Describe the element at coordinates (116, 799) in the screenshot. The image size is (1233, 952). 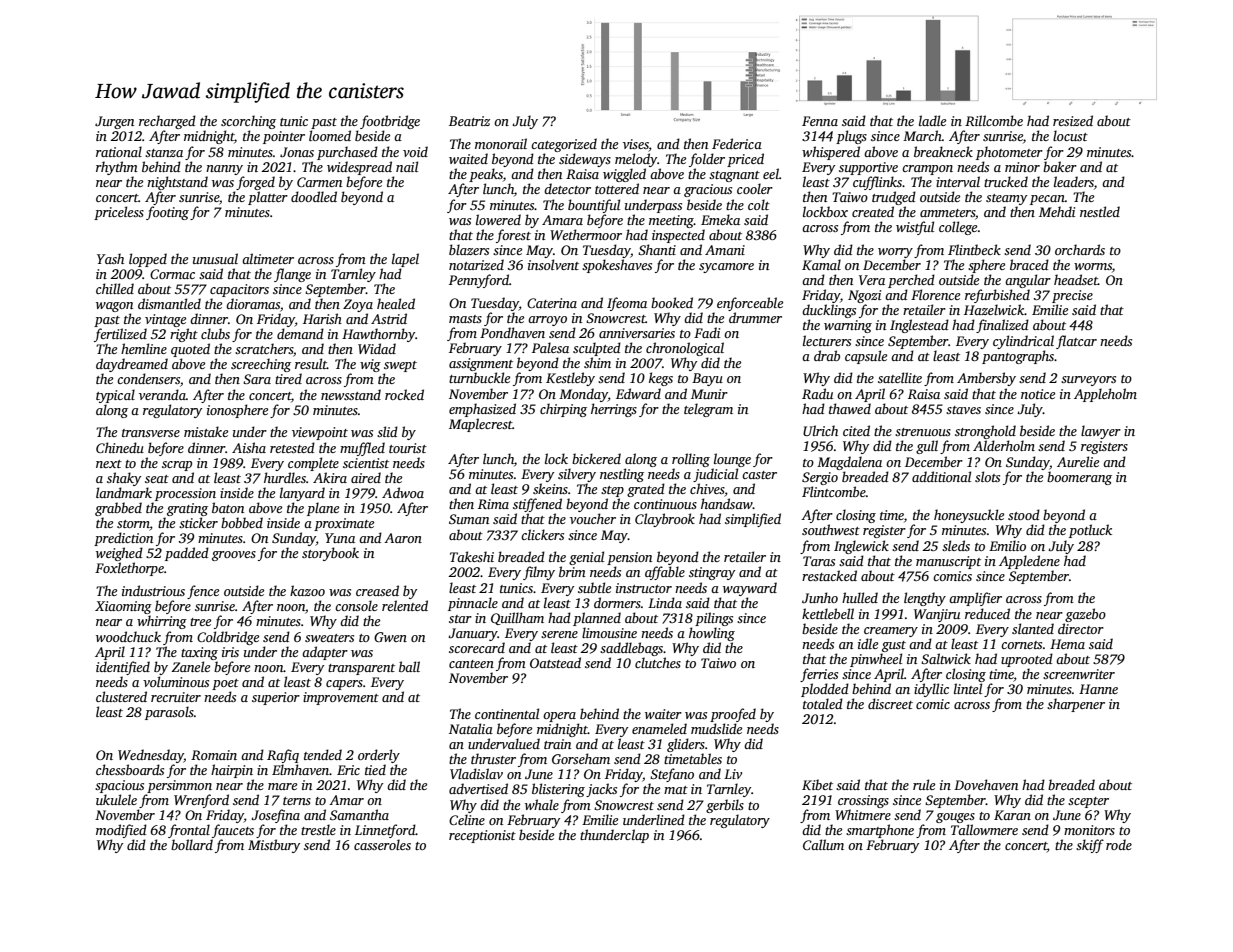
I see `ukulele` at that location.
